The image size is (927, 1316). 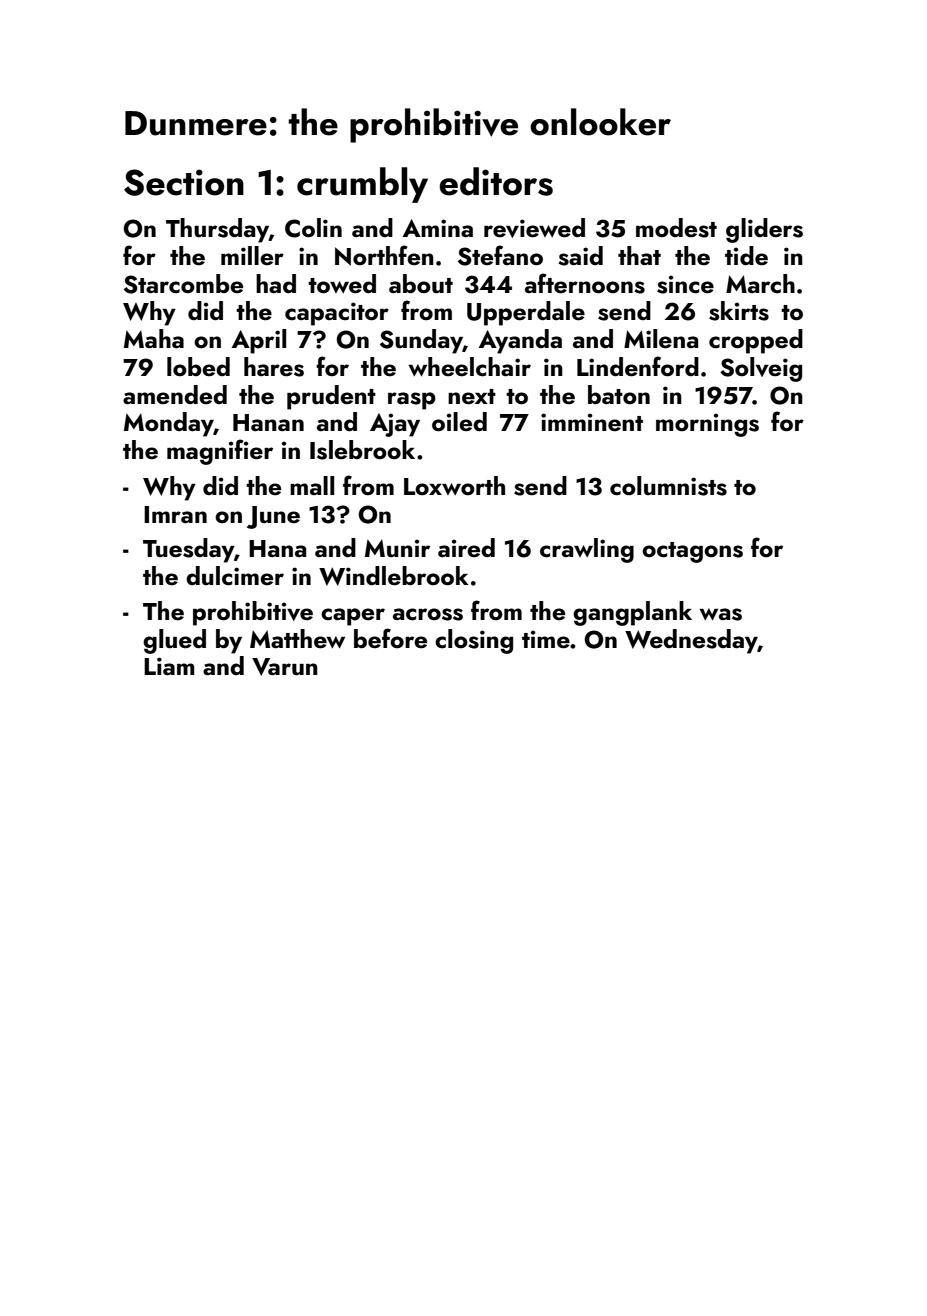 I want to click on next, so click(x=472, y=397).
